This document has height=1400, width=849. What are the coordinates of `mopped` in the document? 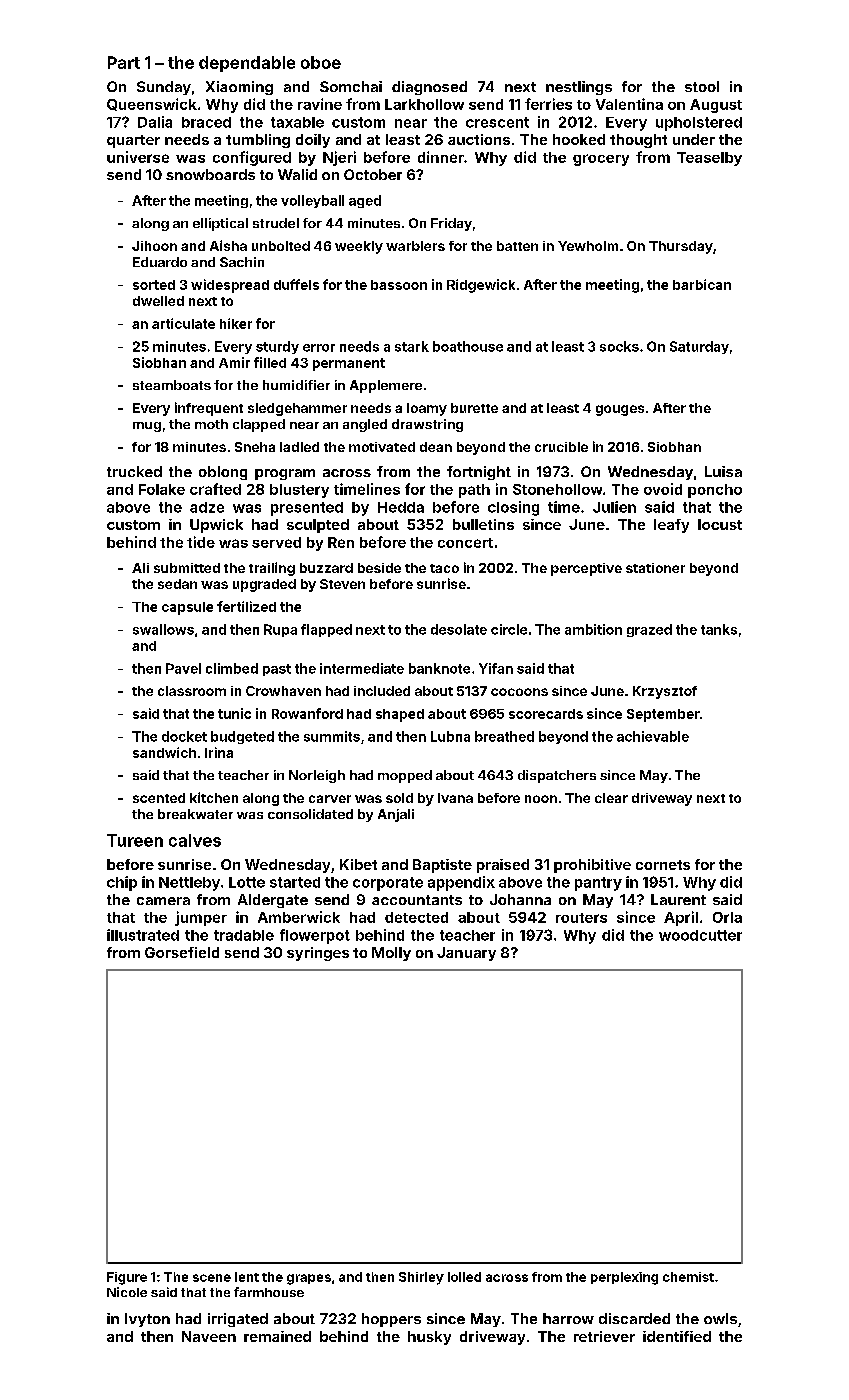 It's located at (405, 776).
